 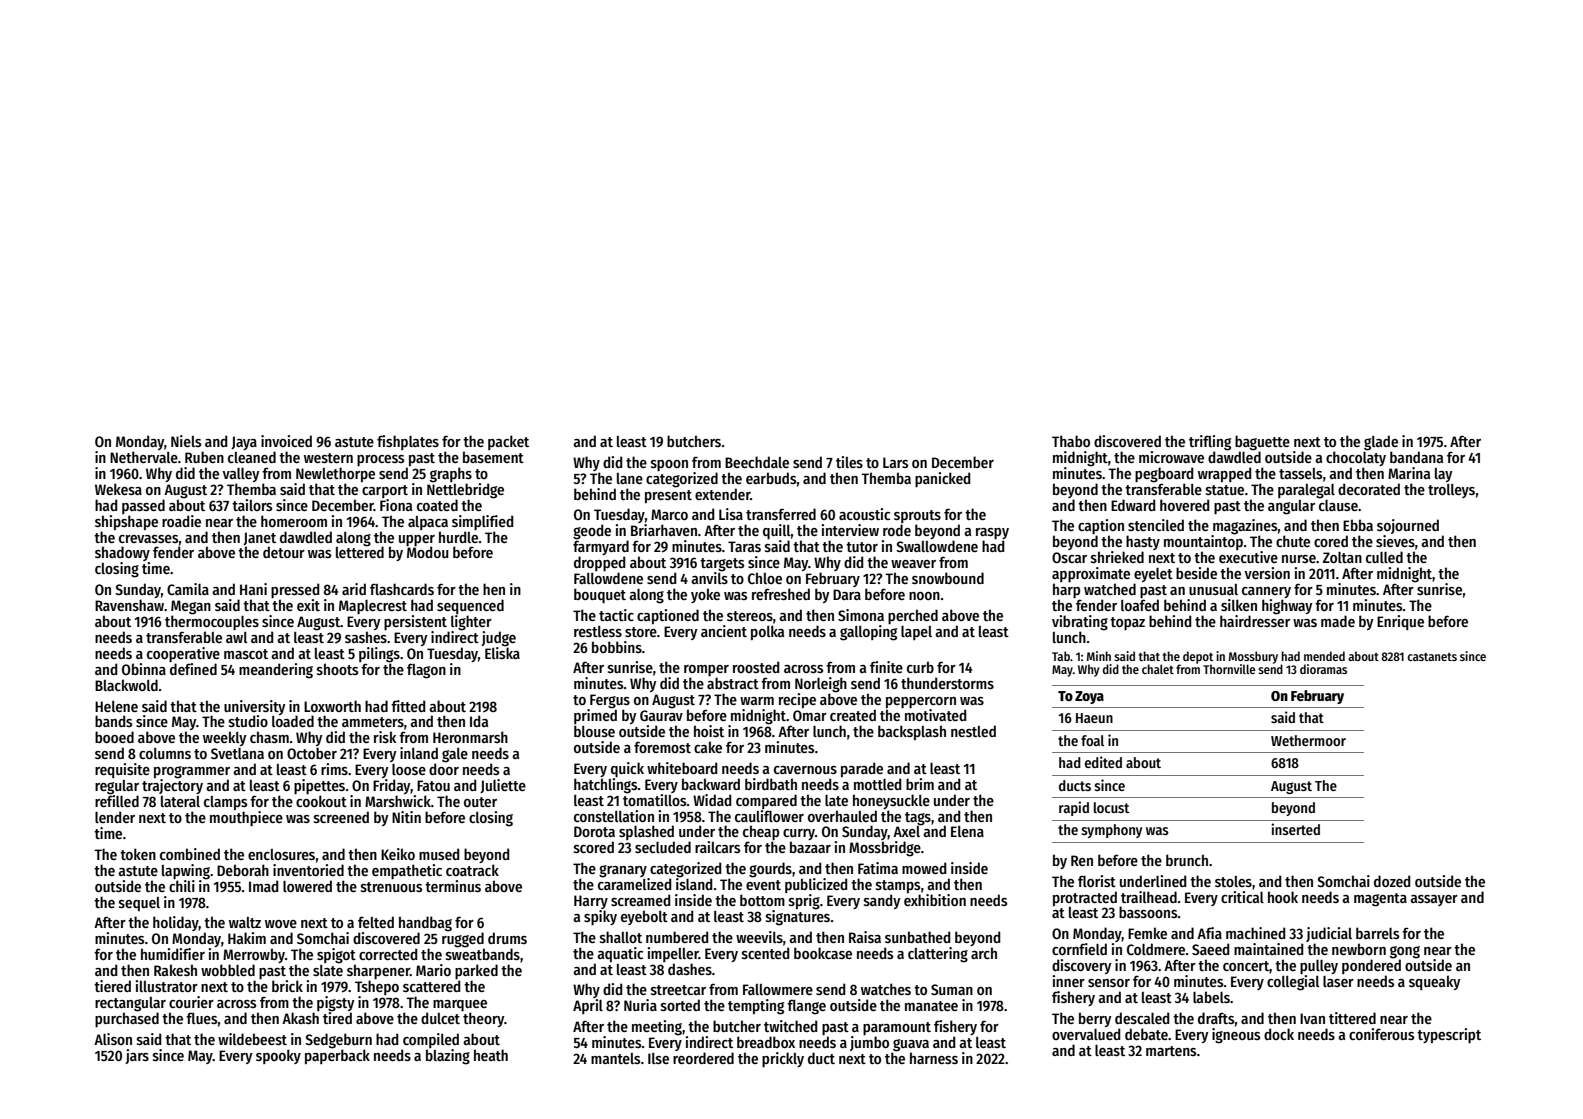 I want to click on noon, so click(x=924, y=596).
